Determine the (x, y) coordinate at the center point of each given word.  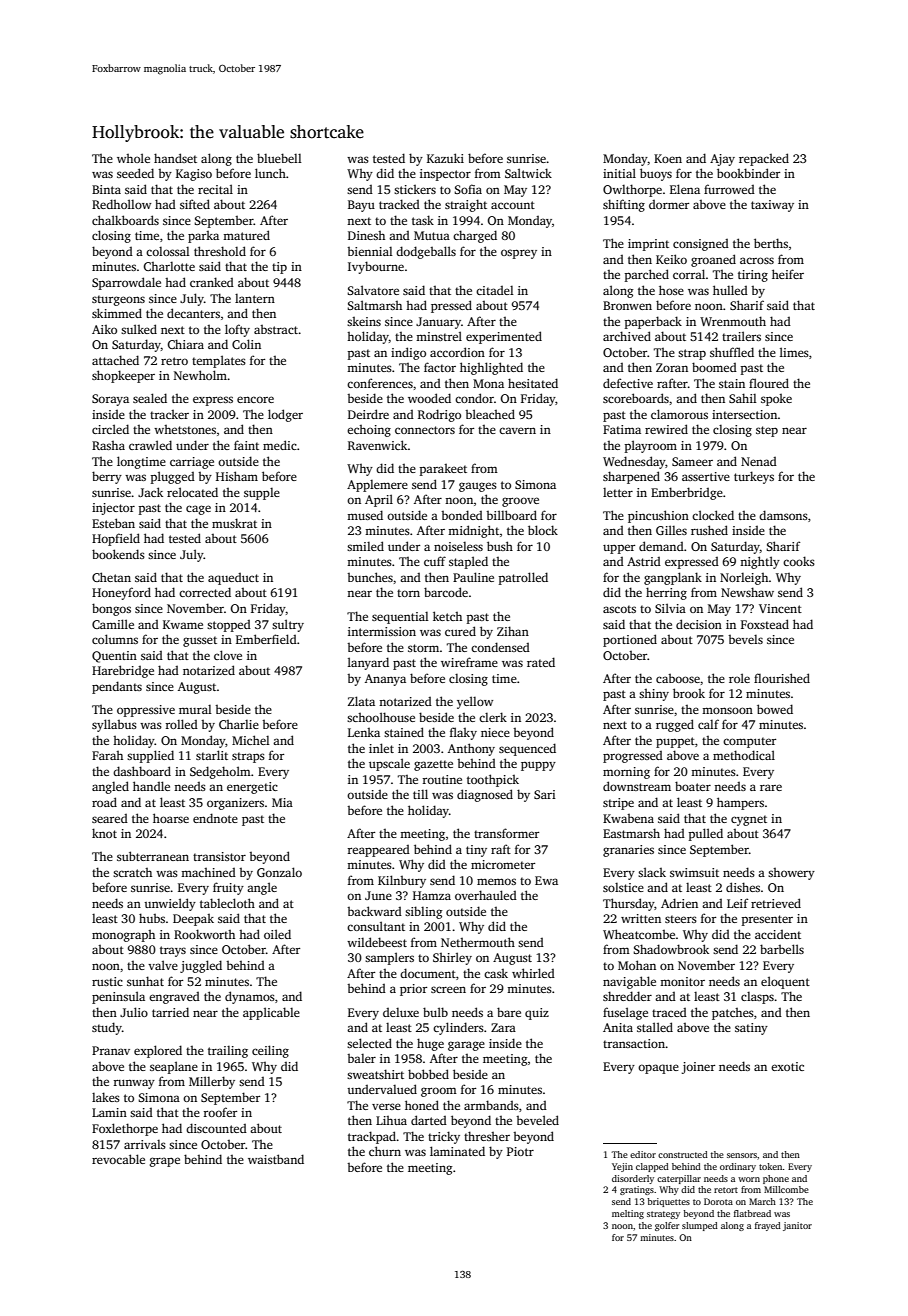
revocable (118, 1159)
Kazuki (445, 158)
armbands (491, 1105)
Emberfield (266, 639)
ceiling (270, 1051)
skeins (364, 321)
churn (385, 1151)
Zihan (513, 631)
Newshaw (747, 592)
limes (794, 352)
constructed (683, 1154)
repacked (764, 159)
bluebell (279, 158)
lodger (285, 415)
